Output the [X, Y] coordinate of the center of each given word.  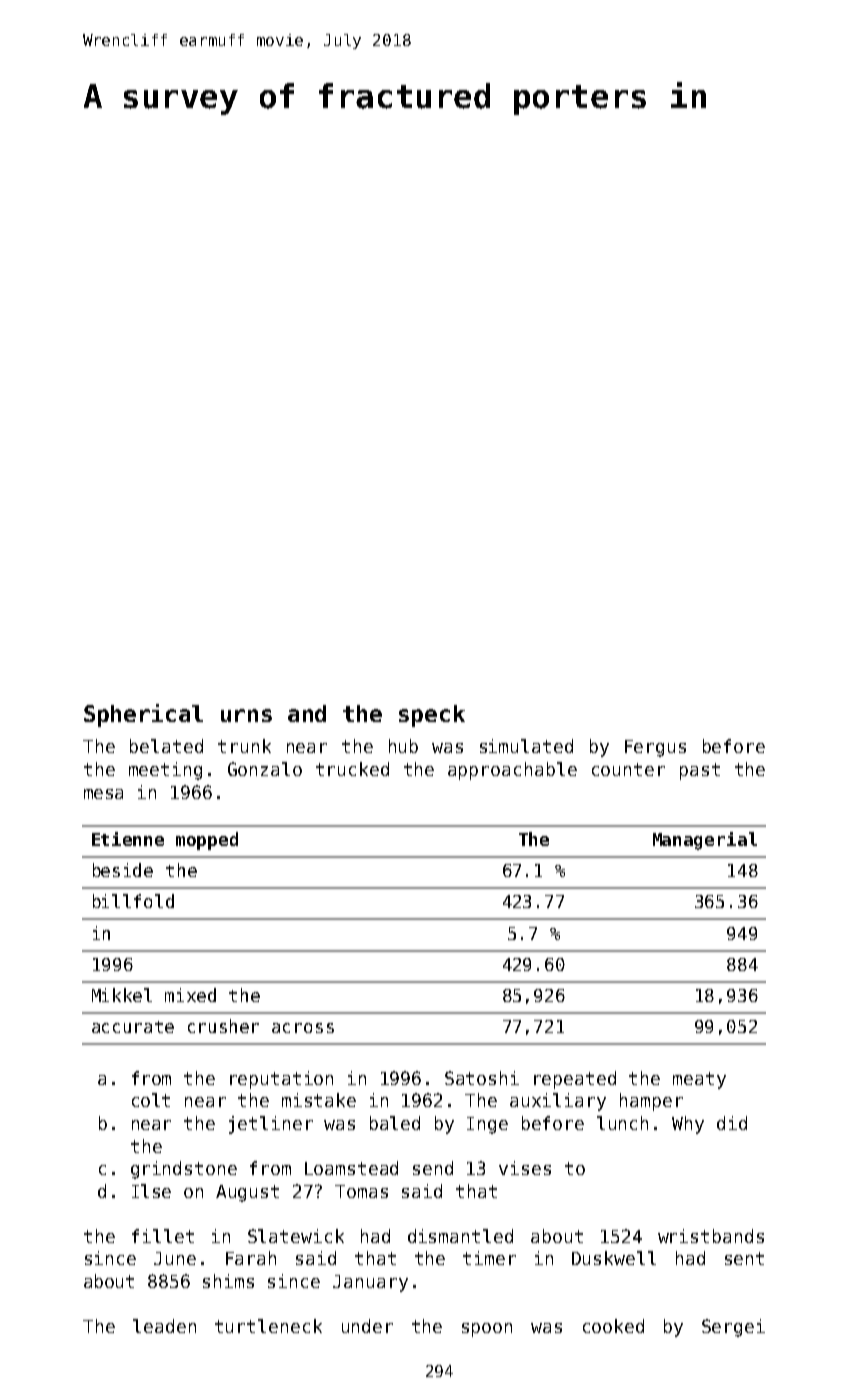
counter [628, 769]
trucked [352, 769]
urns [246, 715]
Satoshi [482, 1078]
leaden [164, 1326]
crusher [223, 1026]
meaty [699, 1080]
